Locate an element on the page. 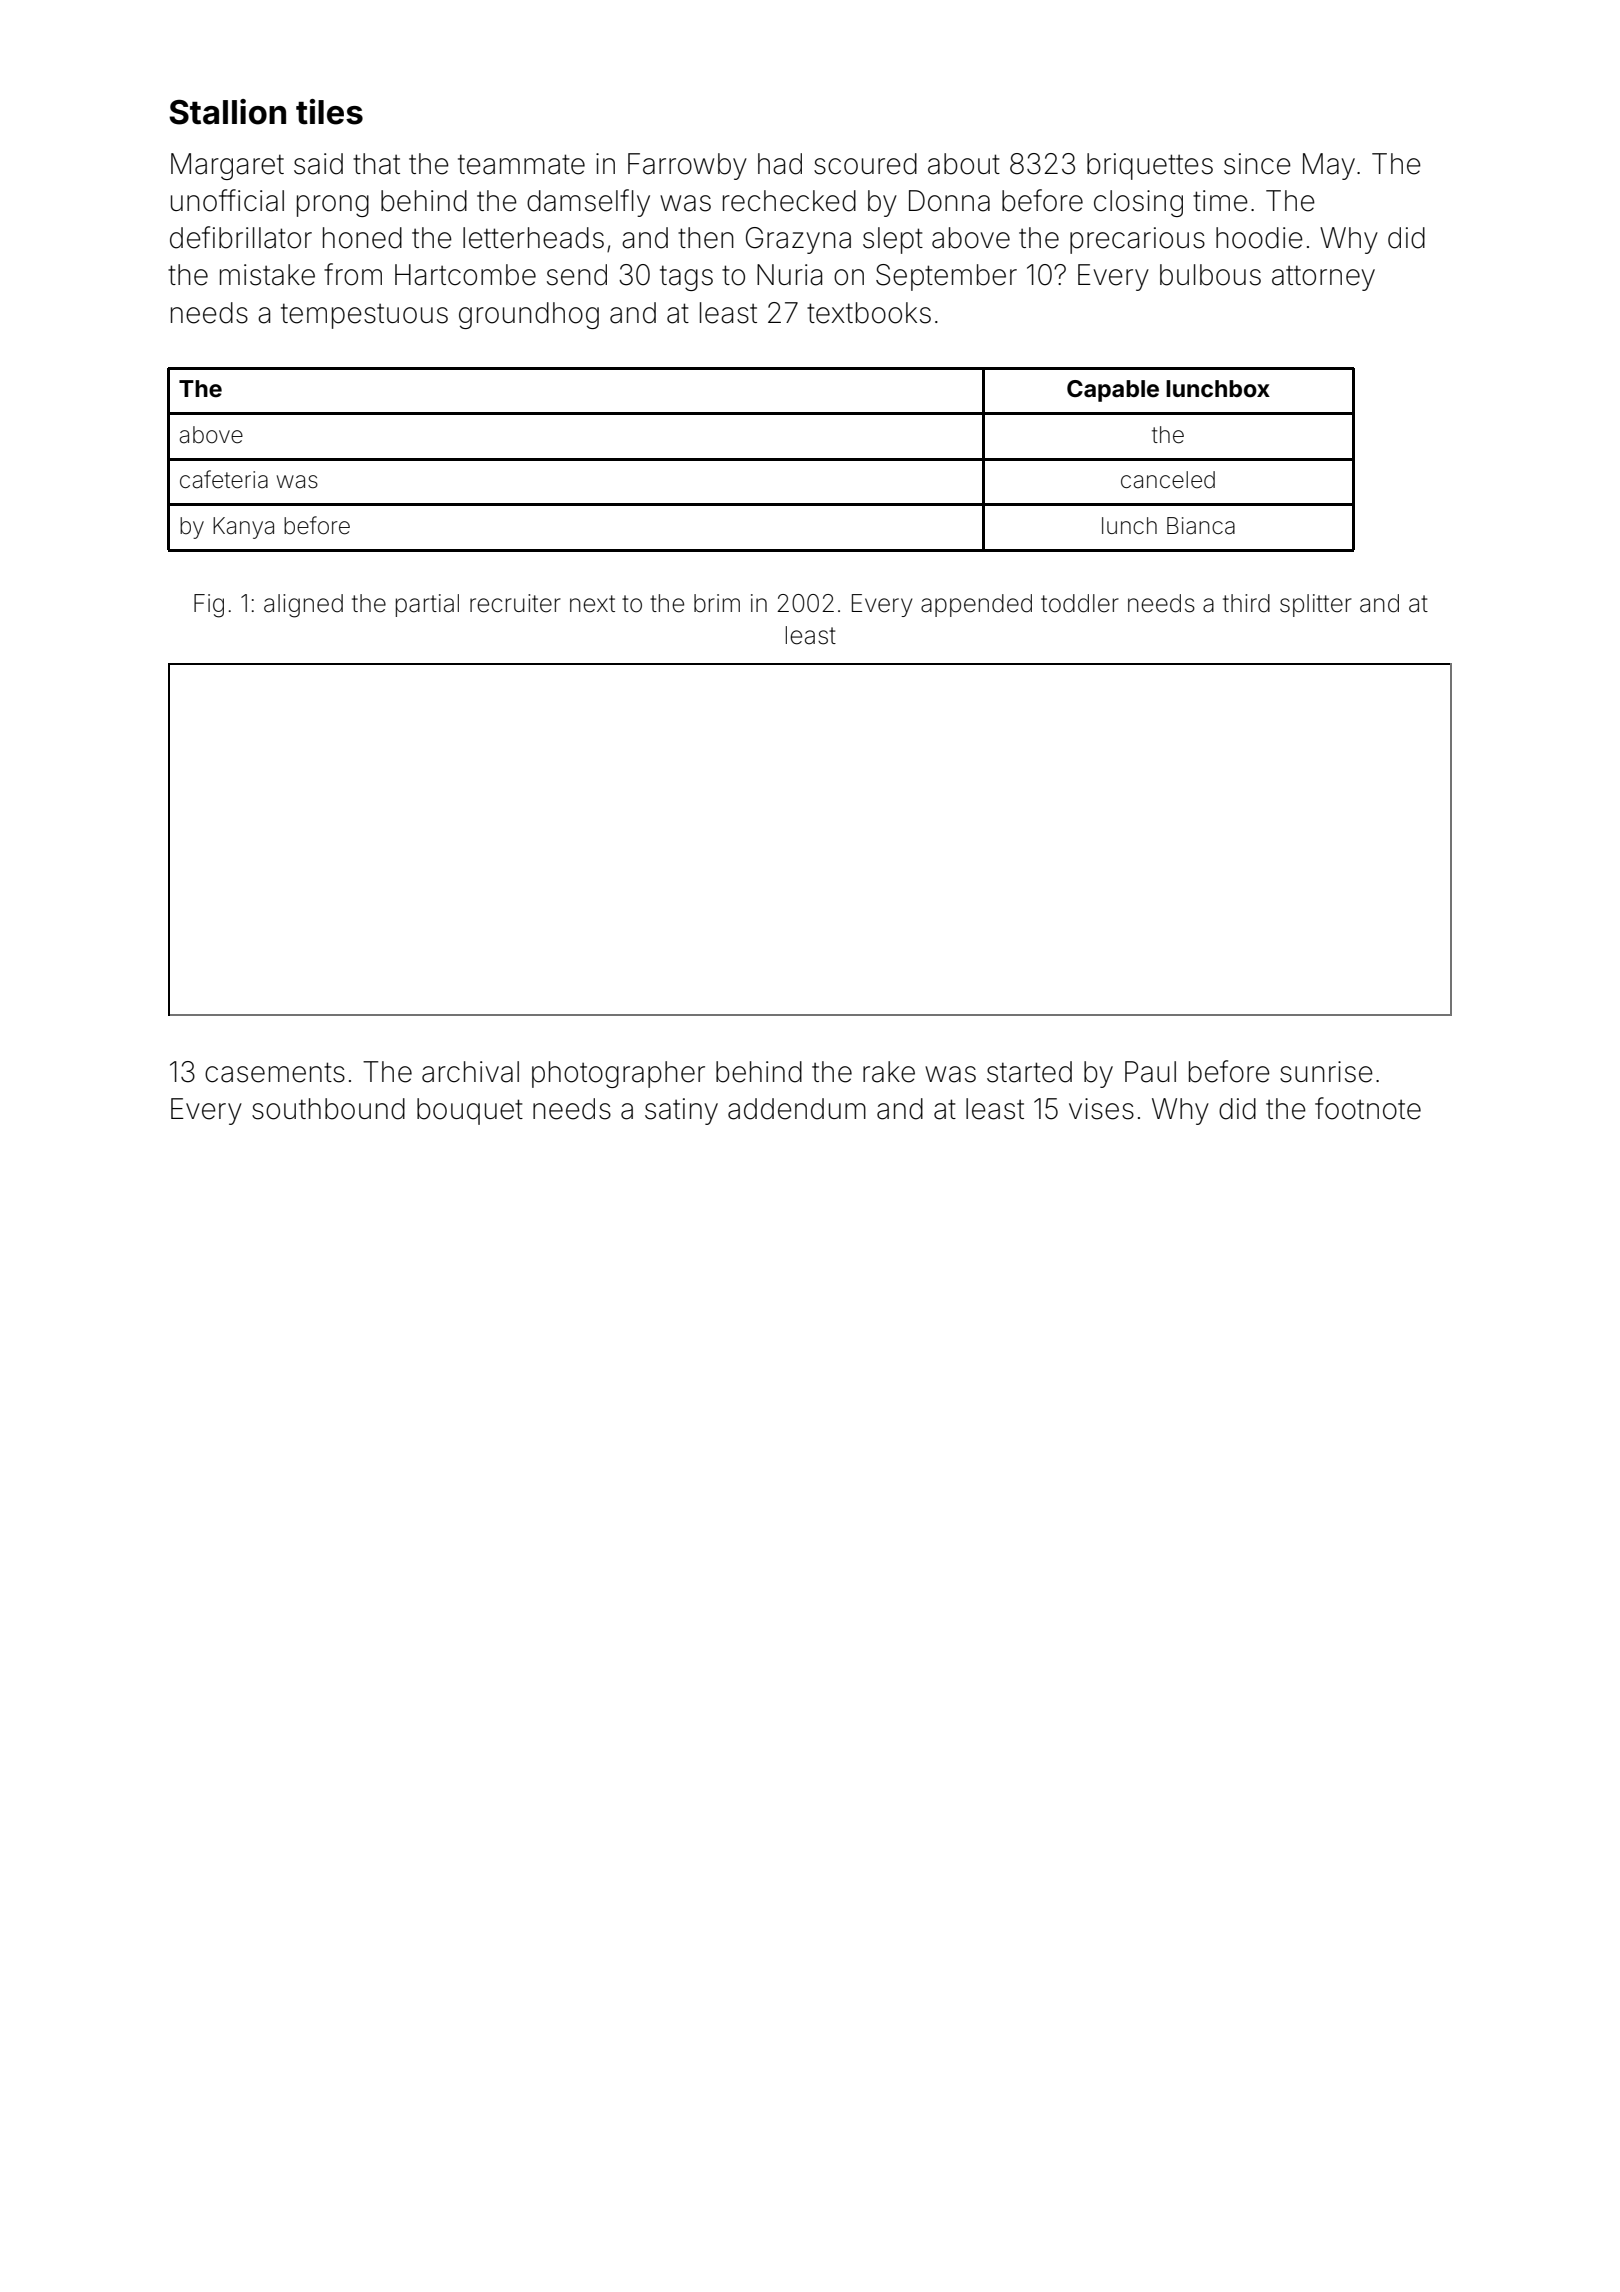 The height and width of the page is (2292, 1620). Fig is located at coordinates (209, 606).
